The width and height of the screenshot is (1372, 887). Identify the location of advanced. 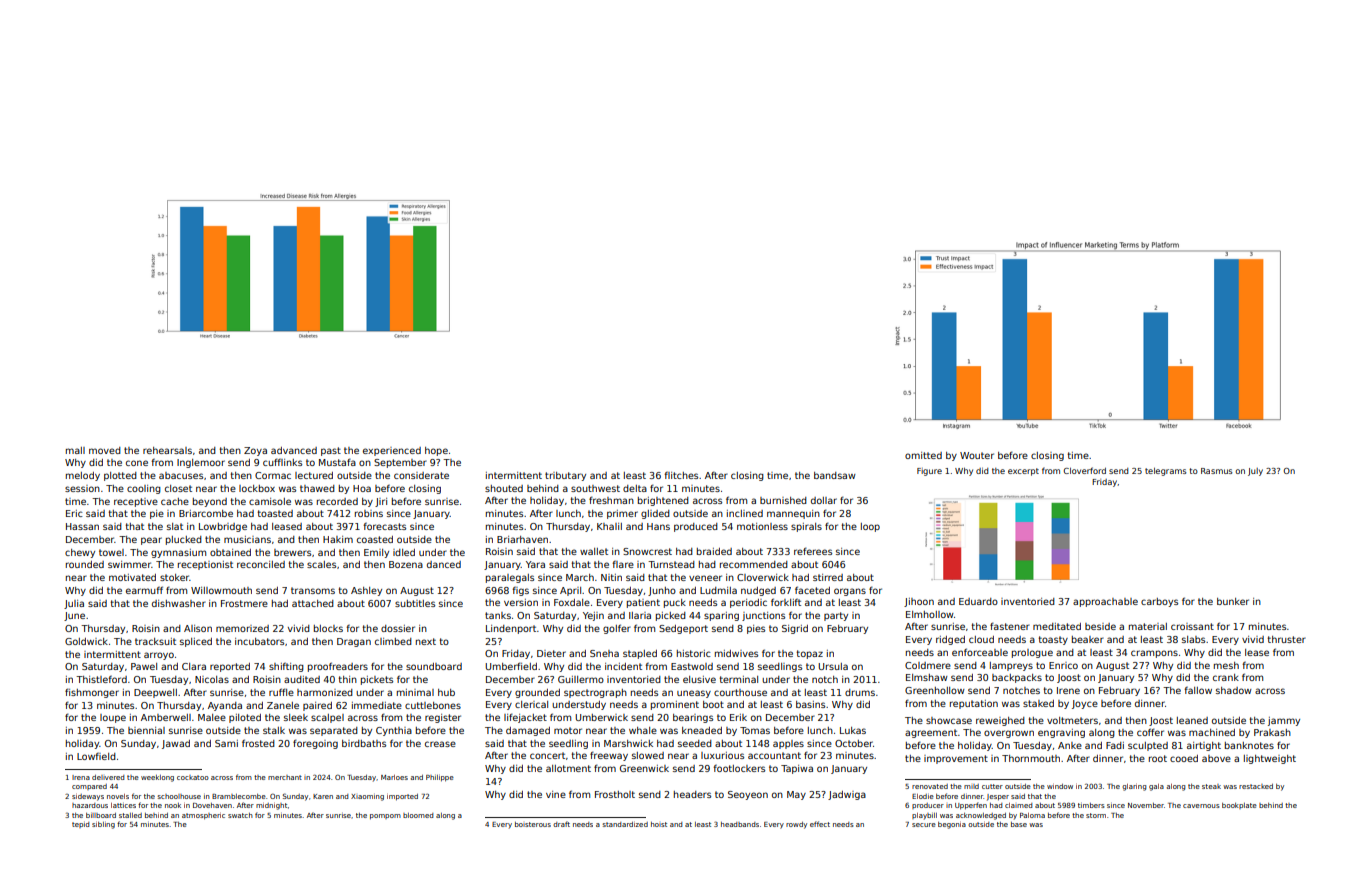
(294, 450).
